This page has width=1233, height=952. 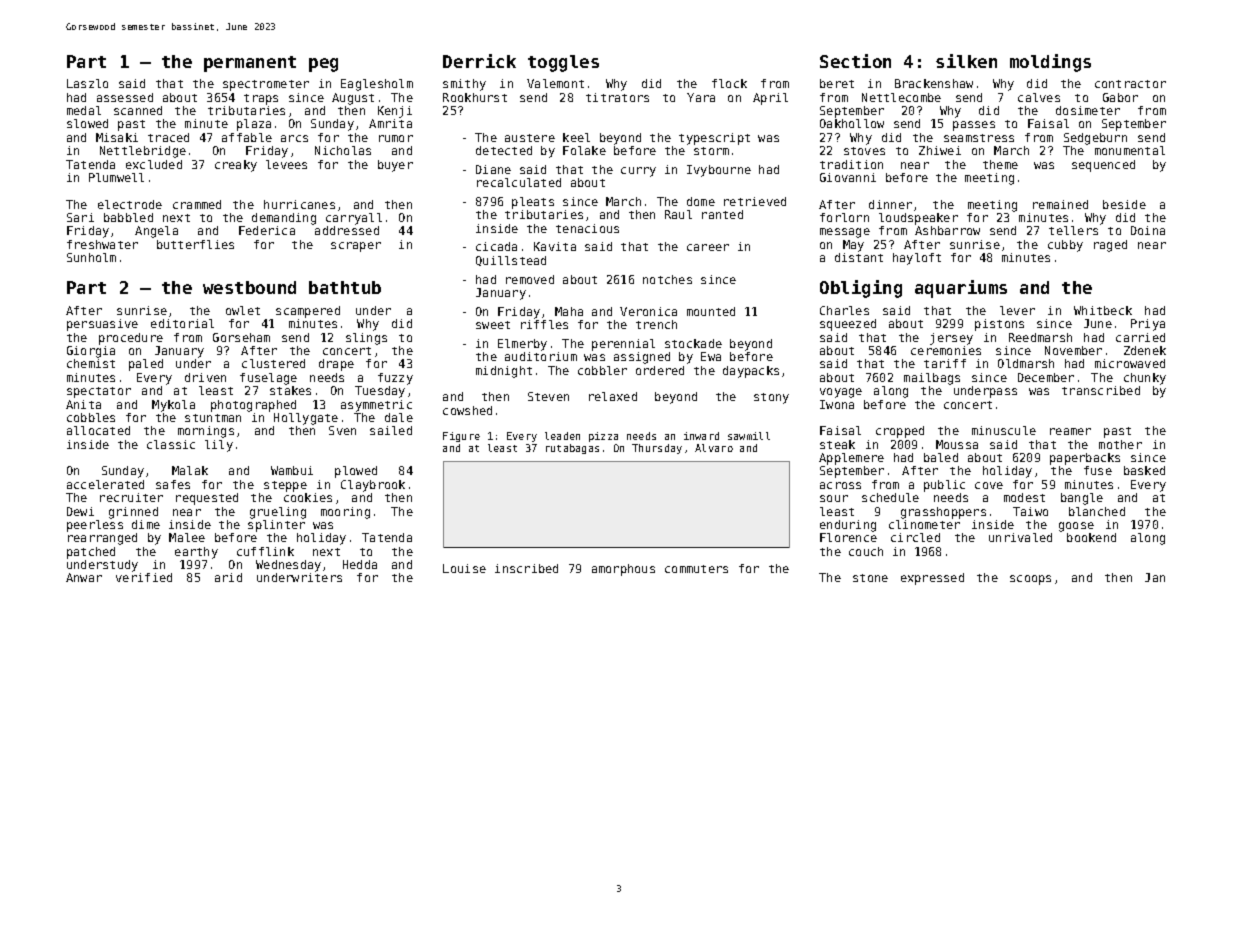 I want to click on earthy, so click(x=196, y=553).
